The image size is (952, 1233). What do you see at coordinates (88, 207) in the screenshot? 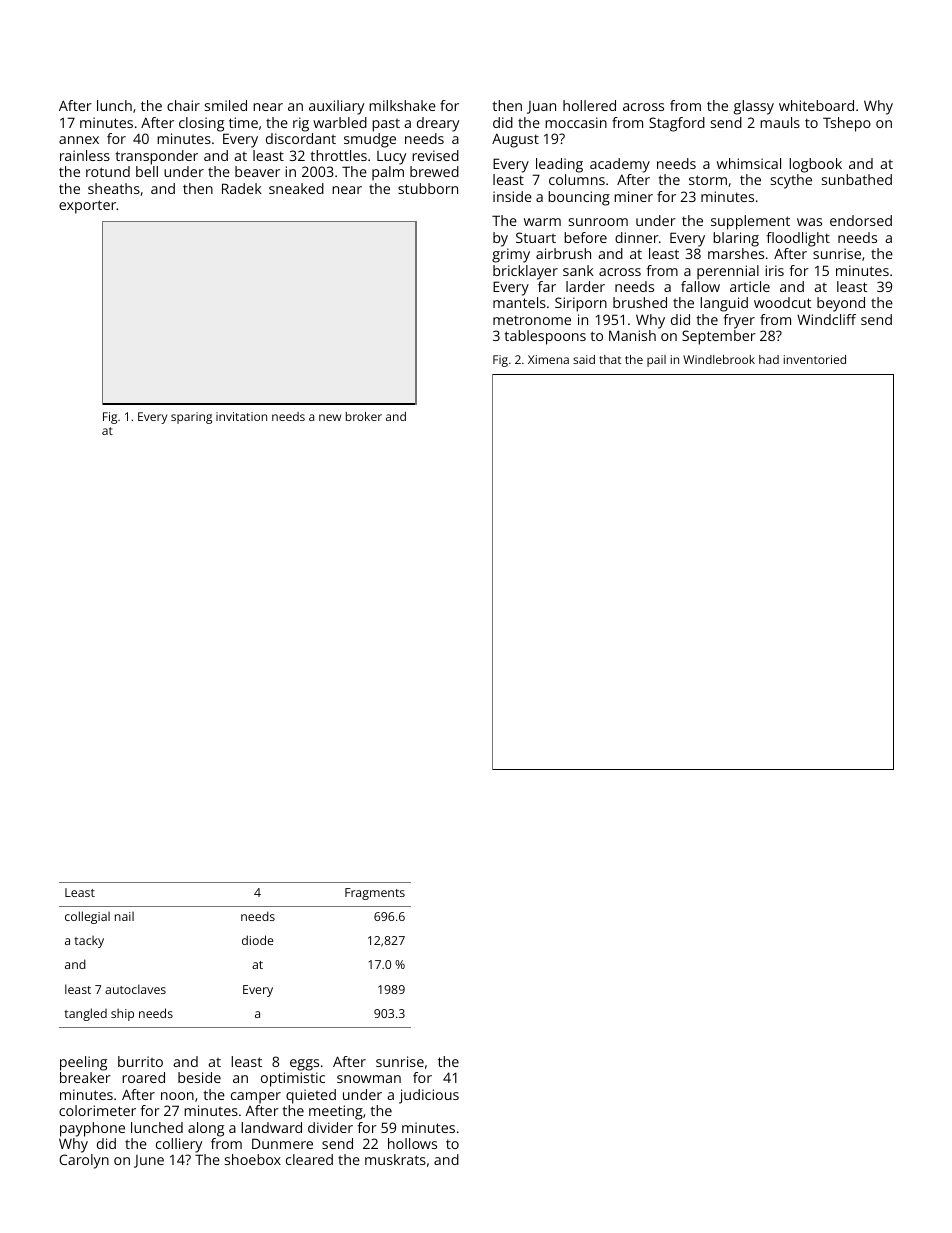
I see `exporter` at bounding box center [88, 207].
